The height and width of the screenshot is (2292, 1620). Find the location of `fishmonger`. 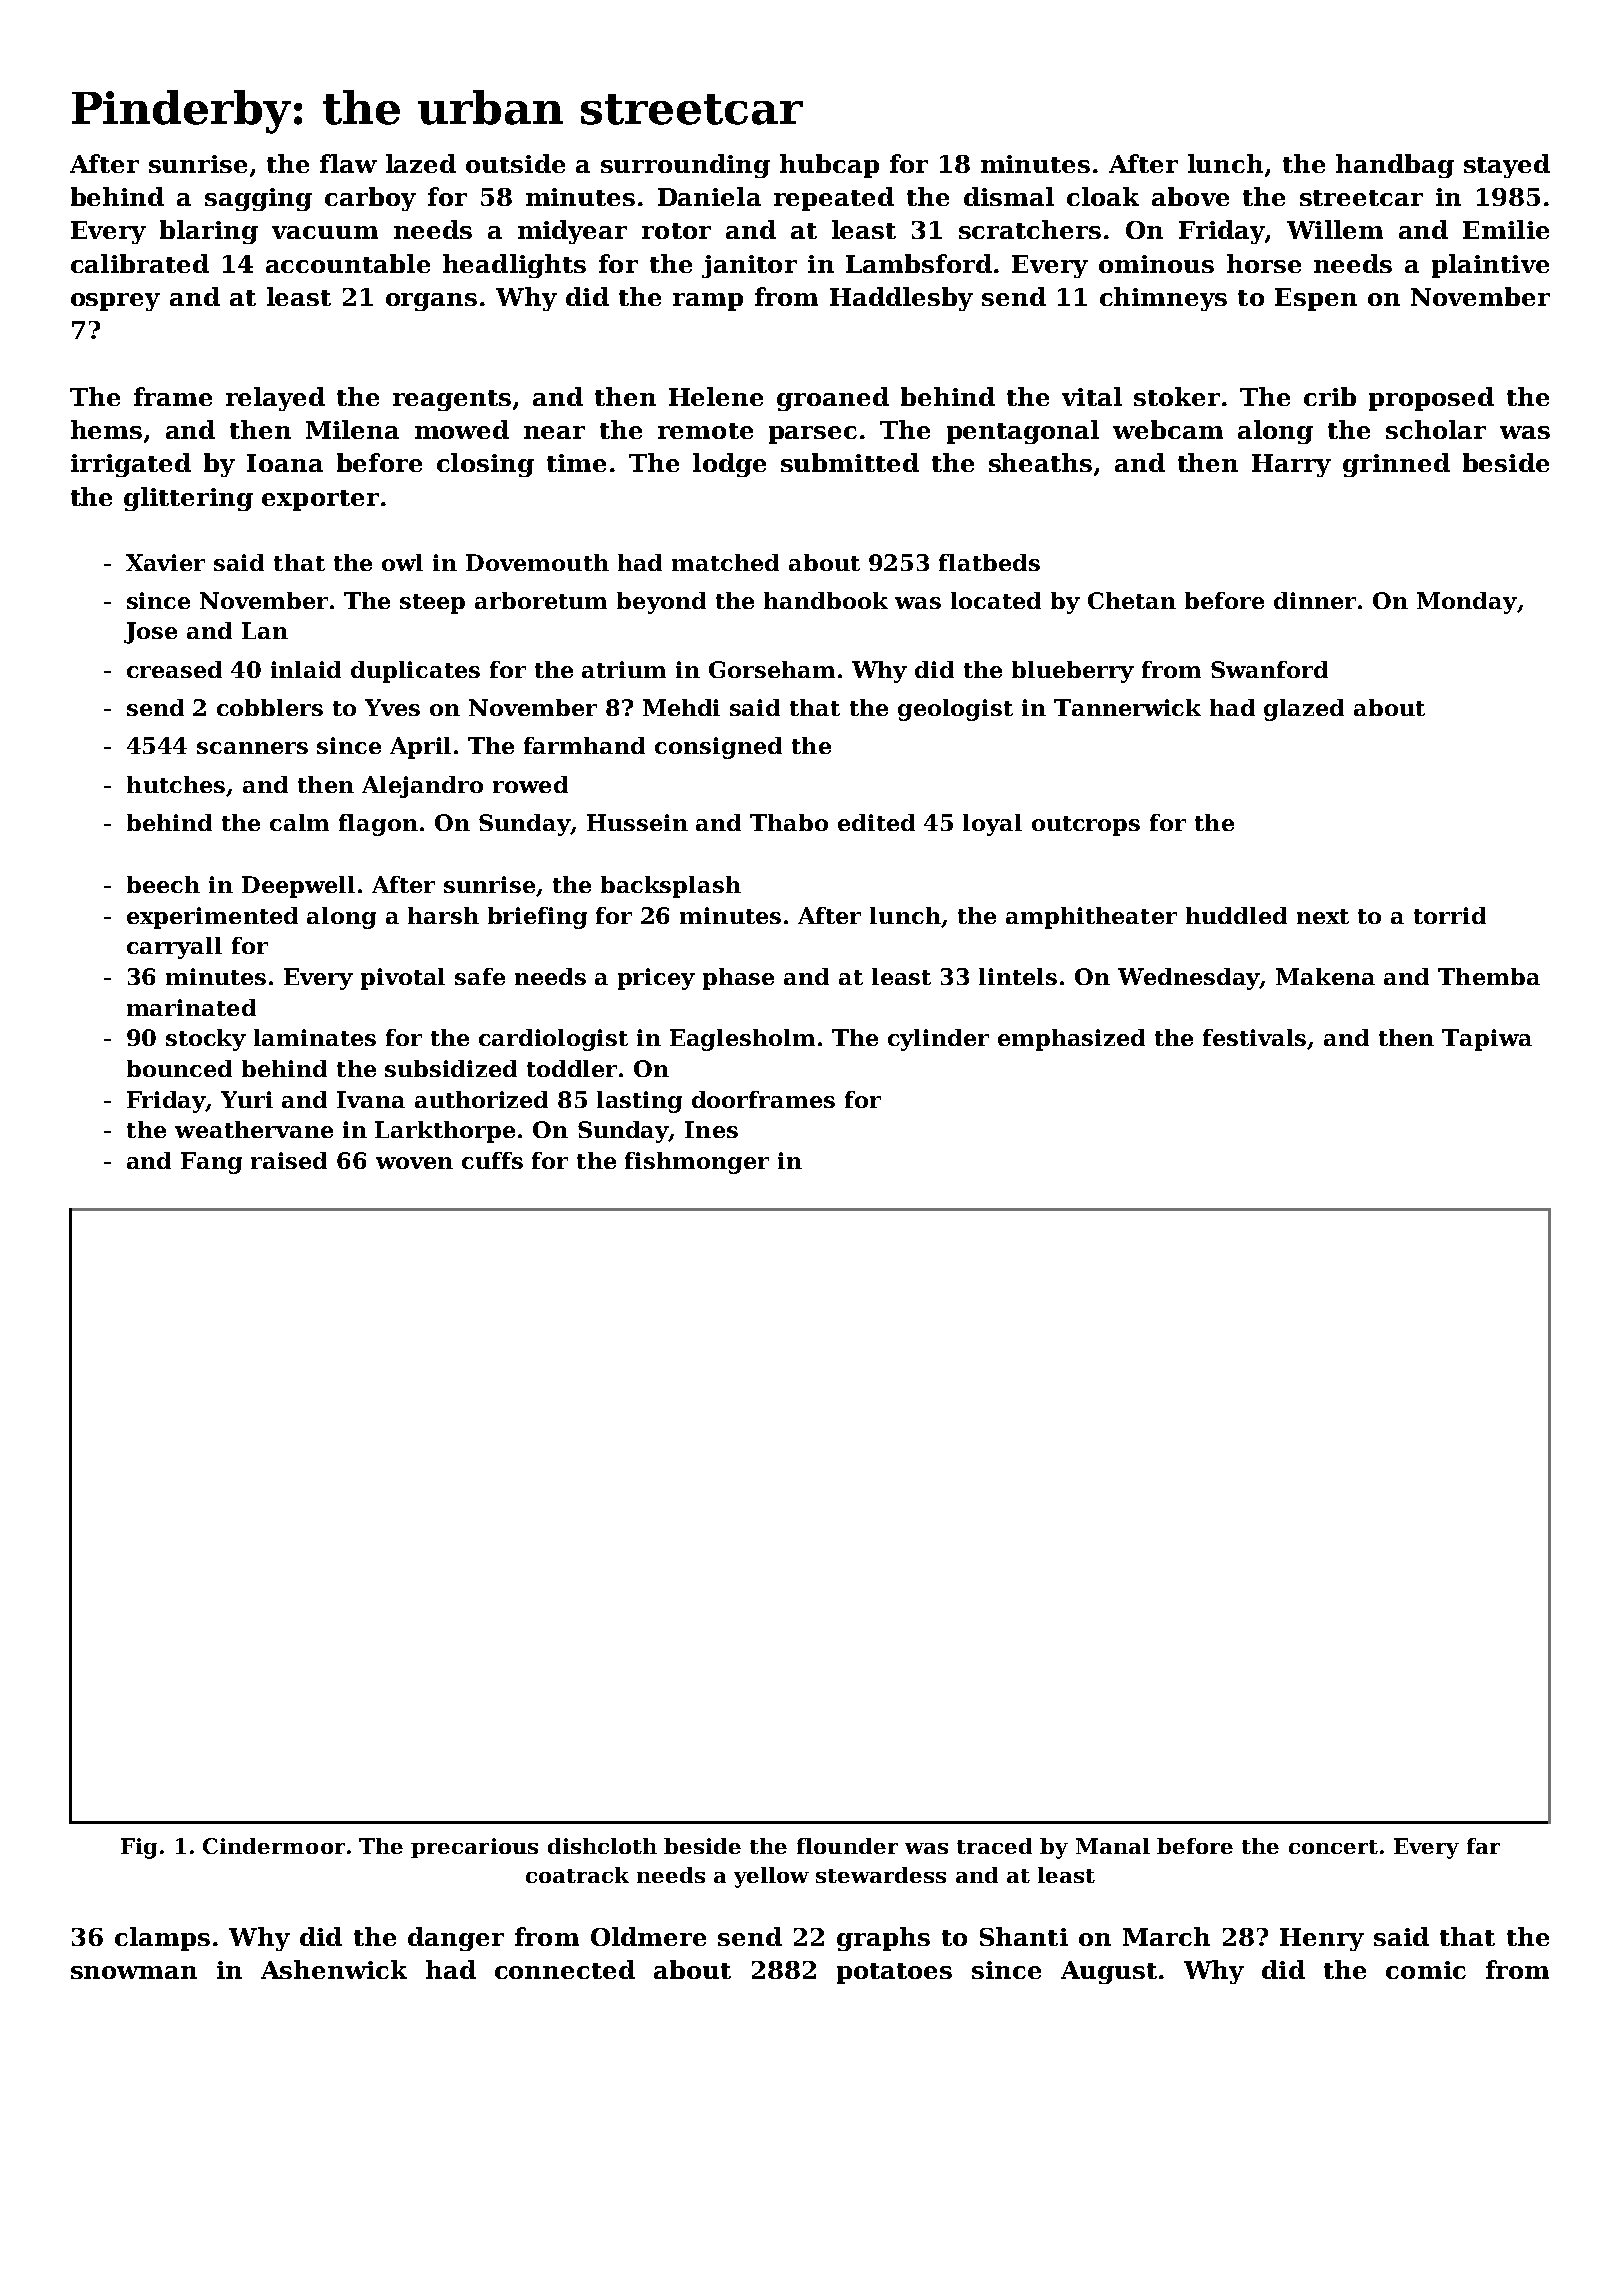

fishmonger is located at coordinates (697, 1163).
